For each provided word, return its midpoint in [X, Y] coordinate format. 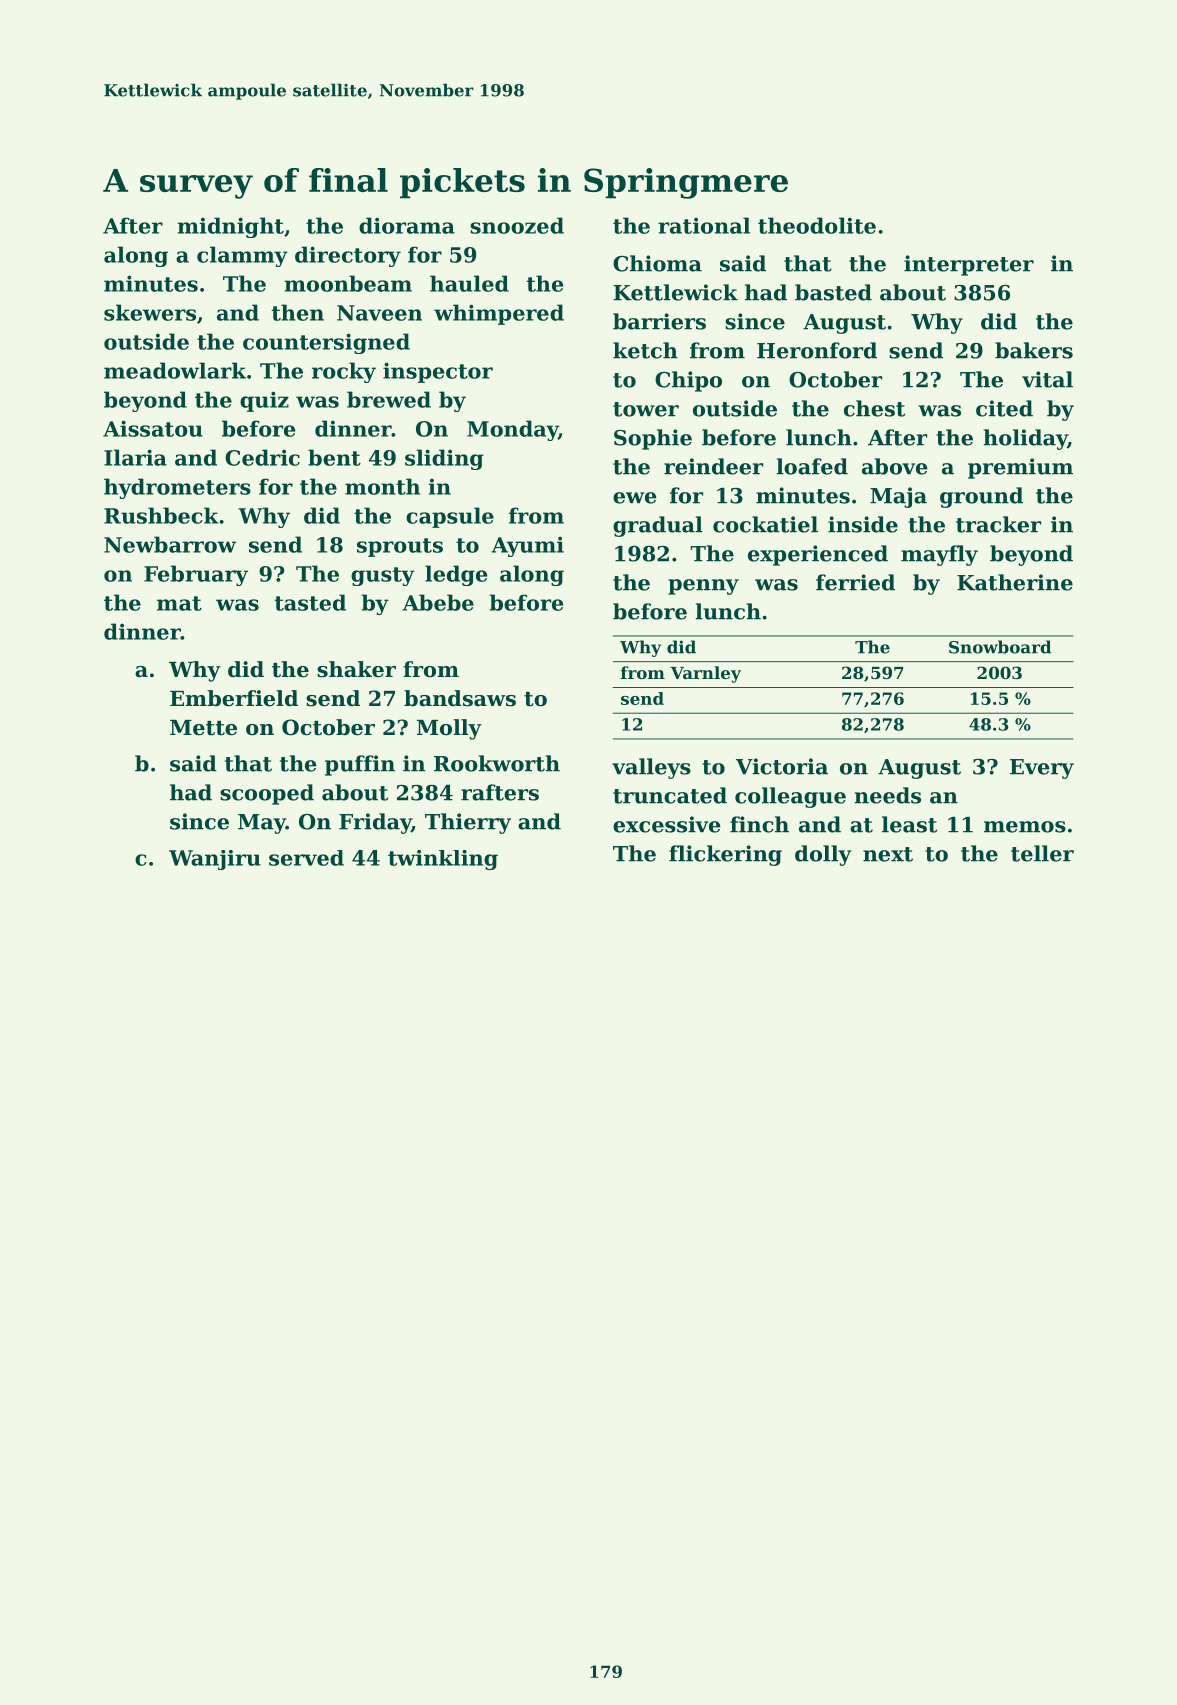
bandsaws [460, 698]
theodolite [817, 225]
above [894, 466]
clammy [242, 256]
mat [179, 603]
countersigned [326, 343]
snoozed [517, 225]
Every [1042, 769]
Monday [512, 430]
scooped [267, 794]
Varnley [705, 674]
